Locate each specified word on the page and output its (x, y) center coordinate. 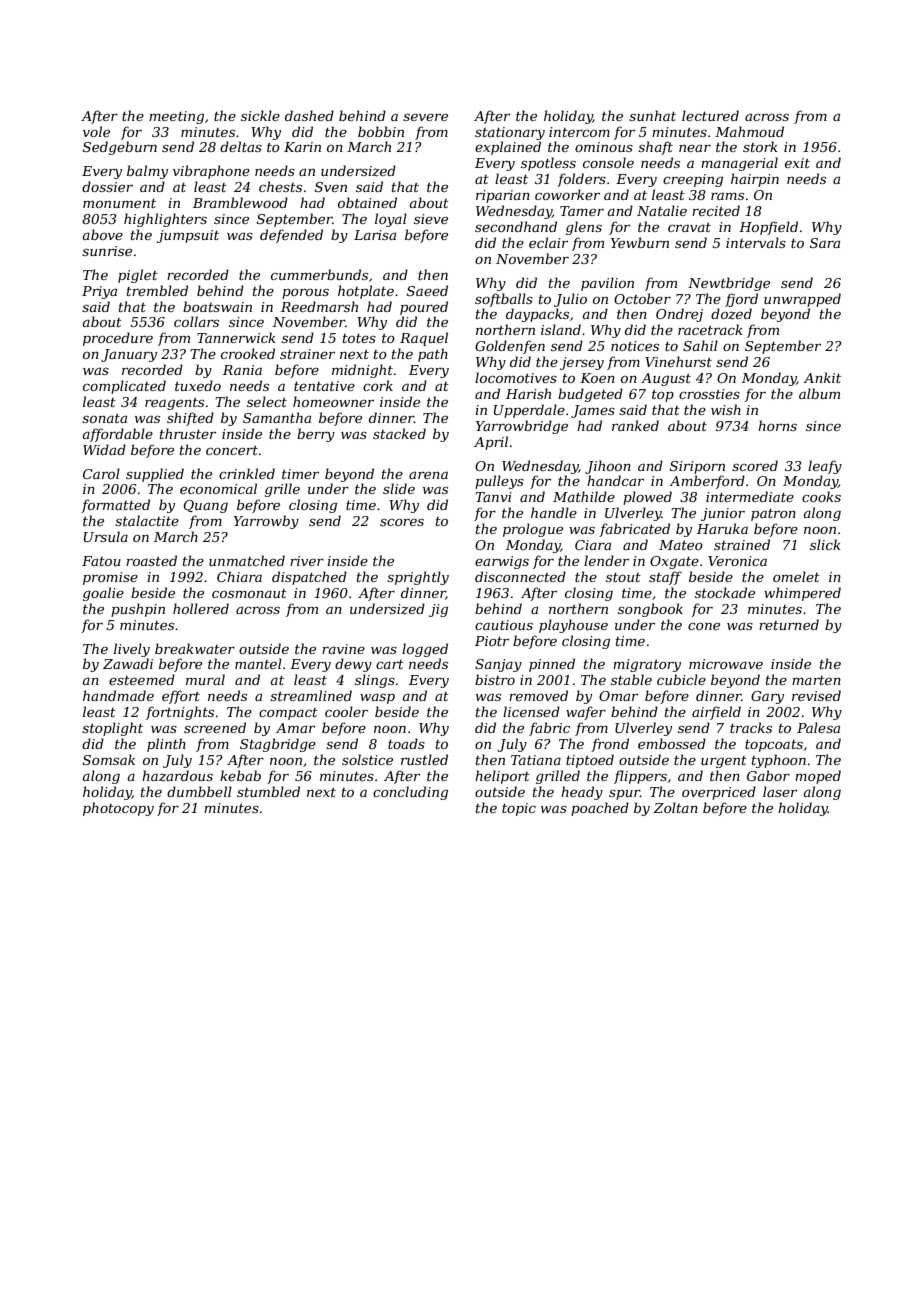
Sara (825, 243)
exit (797, 163)
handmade (118, 695)
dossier (107, 186)
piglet (138, 276)
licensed (531, 711)
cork (378, 385)
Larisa (375, 235)
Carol (101, 473)
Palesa (818, 727)
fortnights (180, 713)
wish (726, 409)
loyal (391, 220)
